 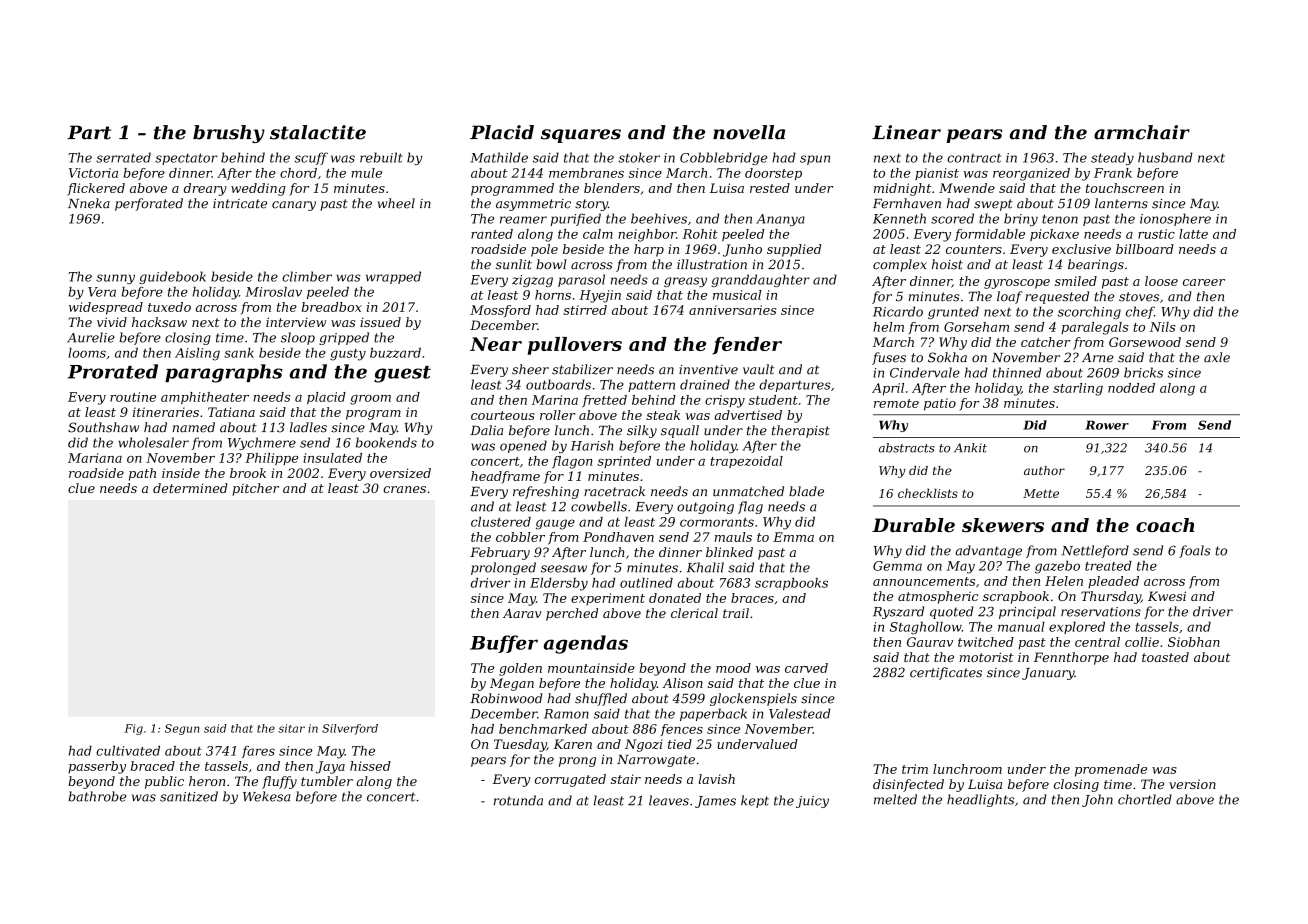 I want to click on canary, so click(x=294, y=206).
